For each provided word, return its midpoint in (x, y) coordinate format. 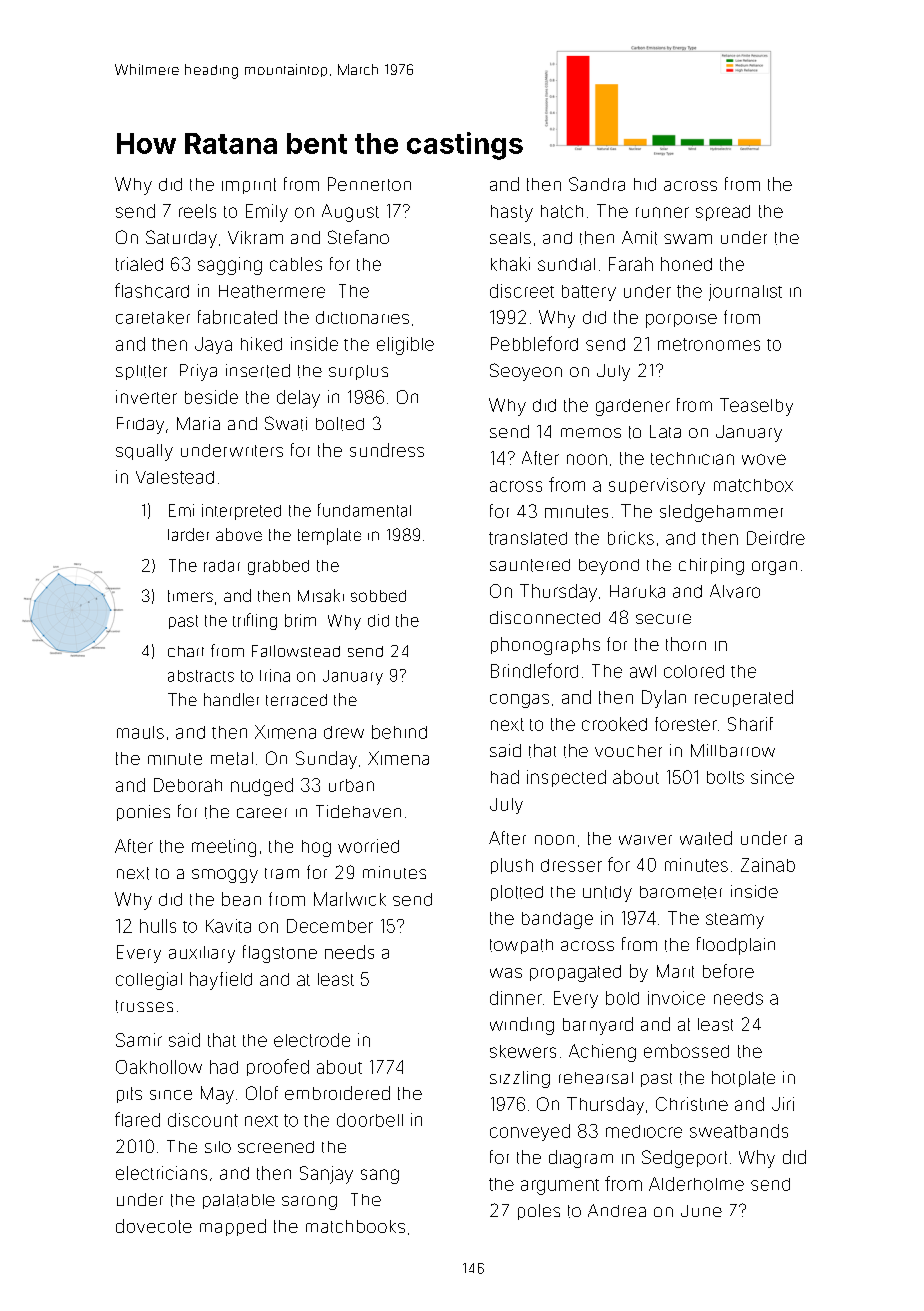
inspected (566, 778)
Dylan (664, 699)
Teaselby (756, 407)
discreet (522, 291)
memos (591, 433)
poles (539, 1212)
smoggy (225, 876)
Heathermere (272, 291)
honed (686, 264)
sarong (309, 1203)
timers (190, 596)
